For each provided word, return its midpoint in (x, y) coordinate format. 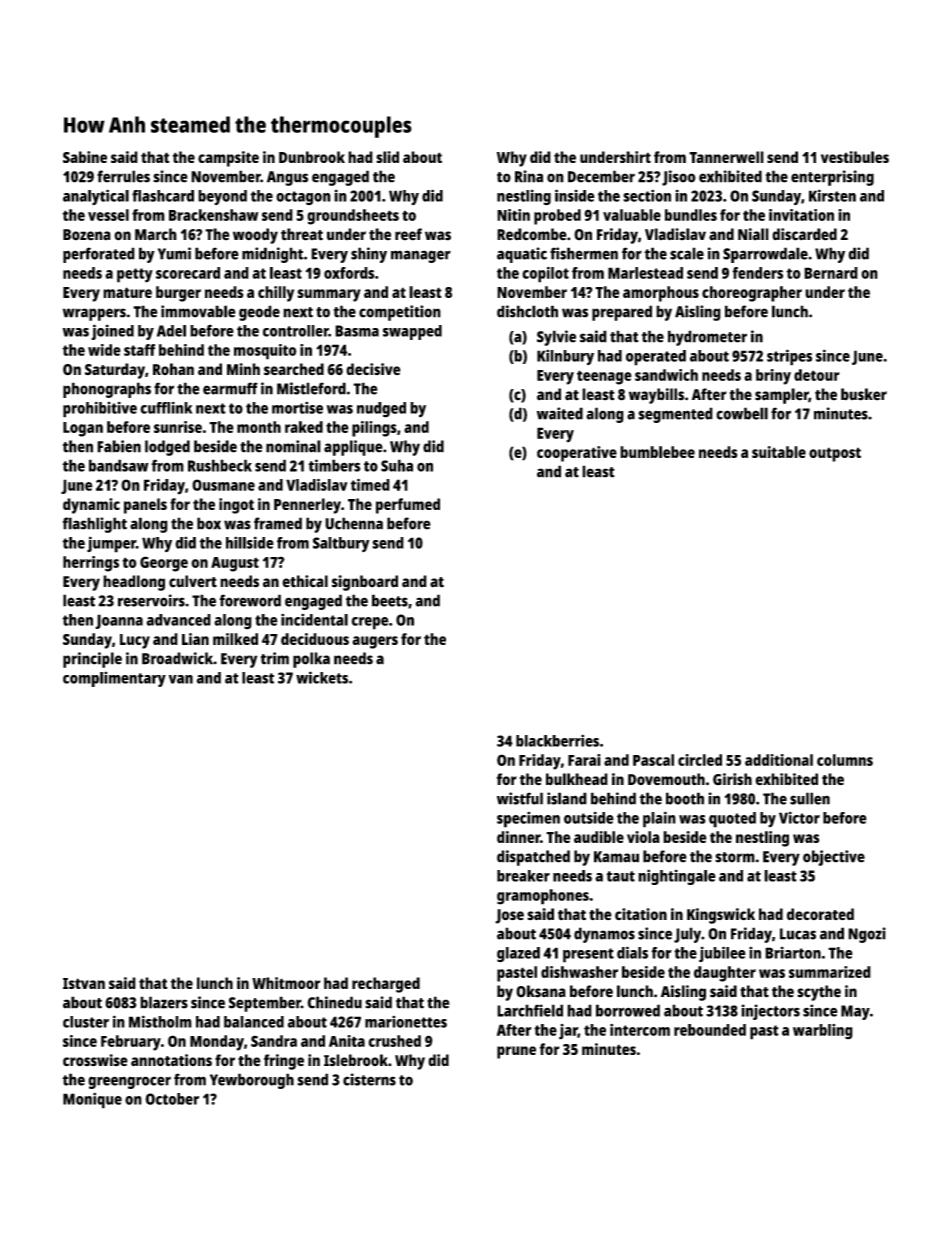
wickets (322, 677)
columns (845, 760)
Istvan (84, 983)
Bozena (87, 235)
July (687, 935)
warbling (823, 1032)
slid (387, 157)
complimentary (114, 679)
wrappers (94, 314)
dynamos (604, 935)
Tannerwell (726, 157)
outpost (835, 454)
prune (516, 1052)
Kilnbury (565, 357)
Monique (92, 1100)
